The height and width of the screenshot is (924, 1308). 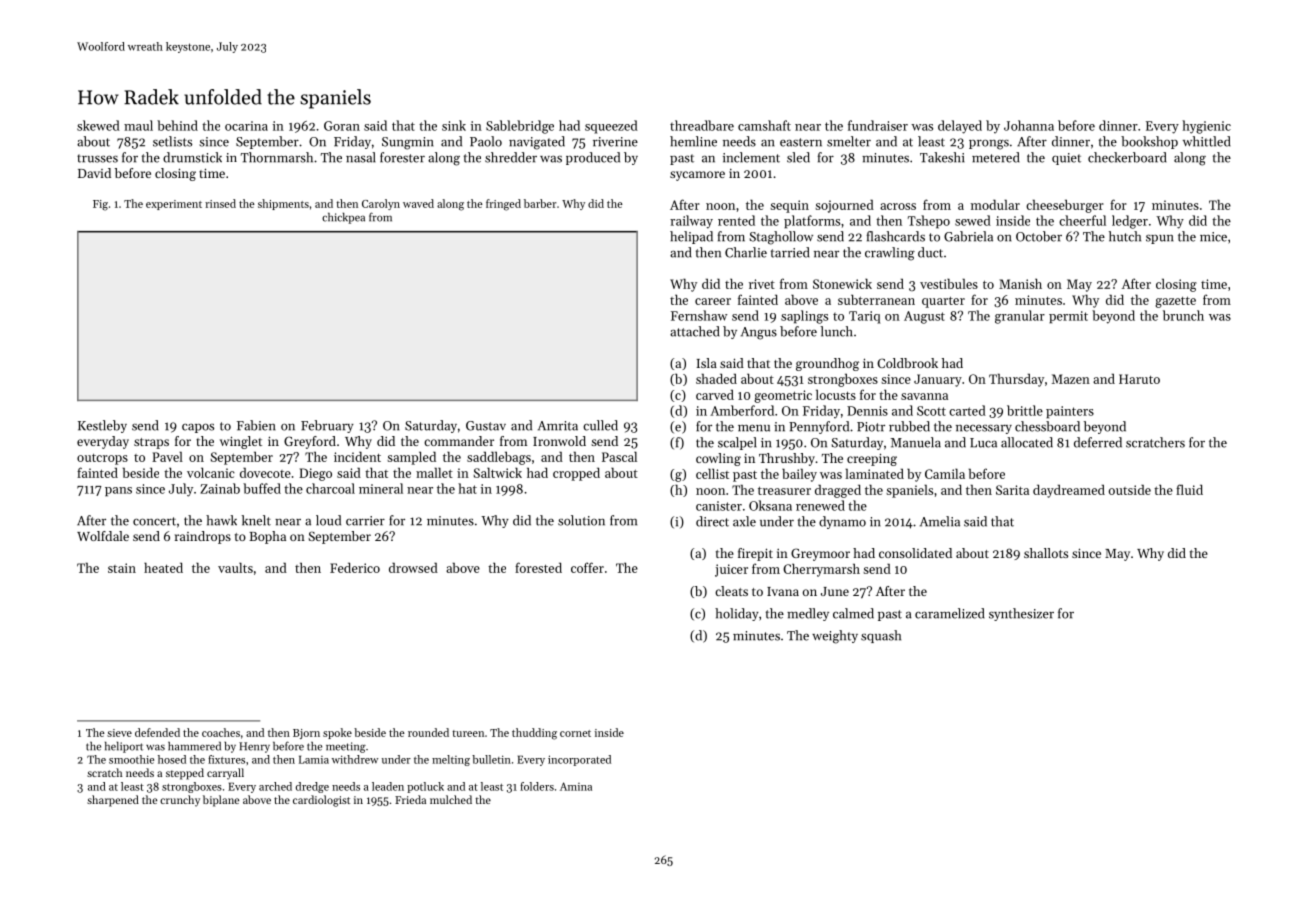 I want to click on Johanna, so click(x=1029, y=125).
